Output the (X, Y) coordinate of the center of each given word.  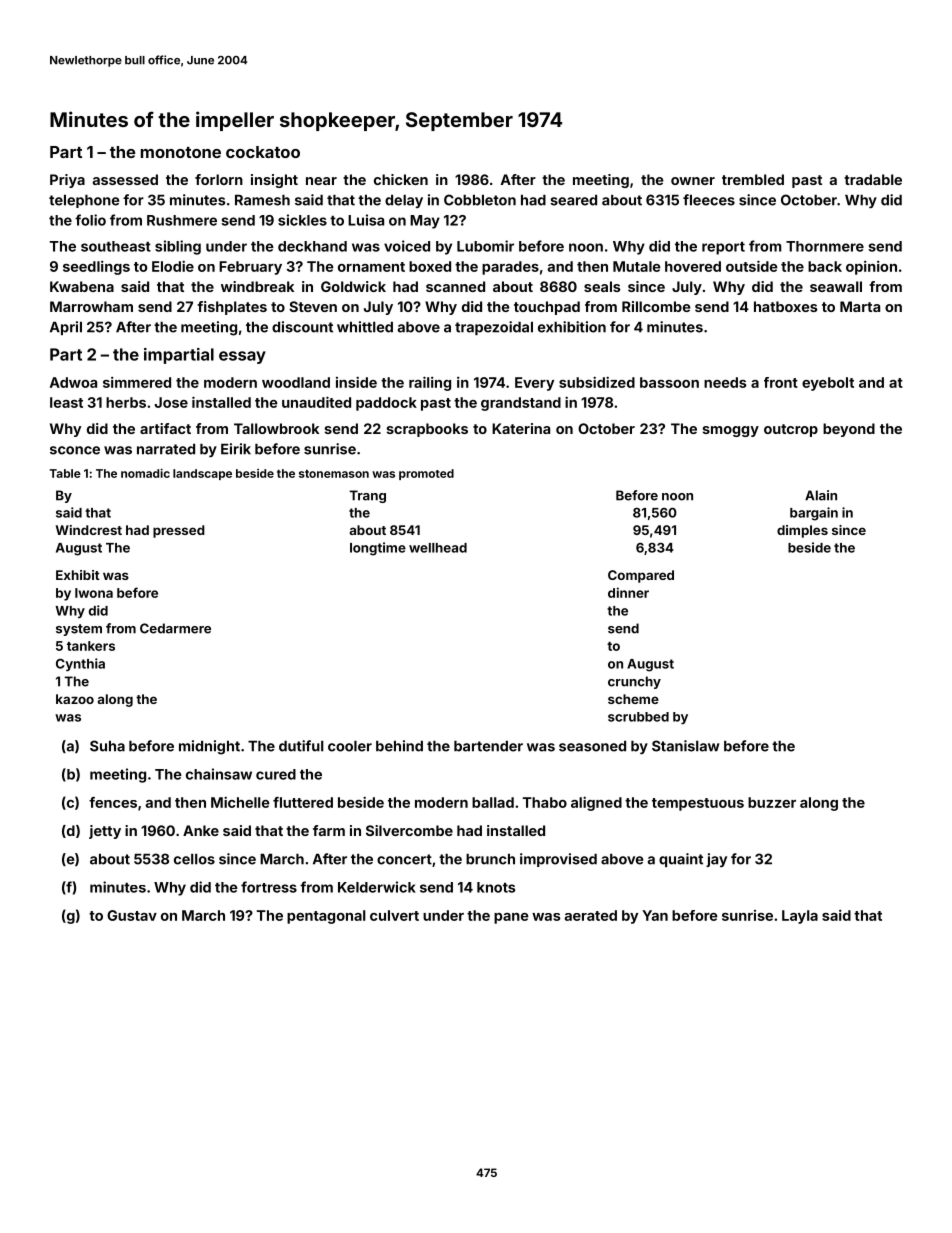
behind (399, 746)
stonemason (334, 474)
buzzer (772, 802)
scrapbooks (427, 430)
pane (511, 918)
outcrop (791, 430)
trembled (753, 179)
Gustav (132, 915)
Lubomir (485, 246)
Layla (800, 917)
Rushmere (182, 220)
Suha (107, 746)
